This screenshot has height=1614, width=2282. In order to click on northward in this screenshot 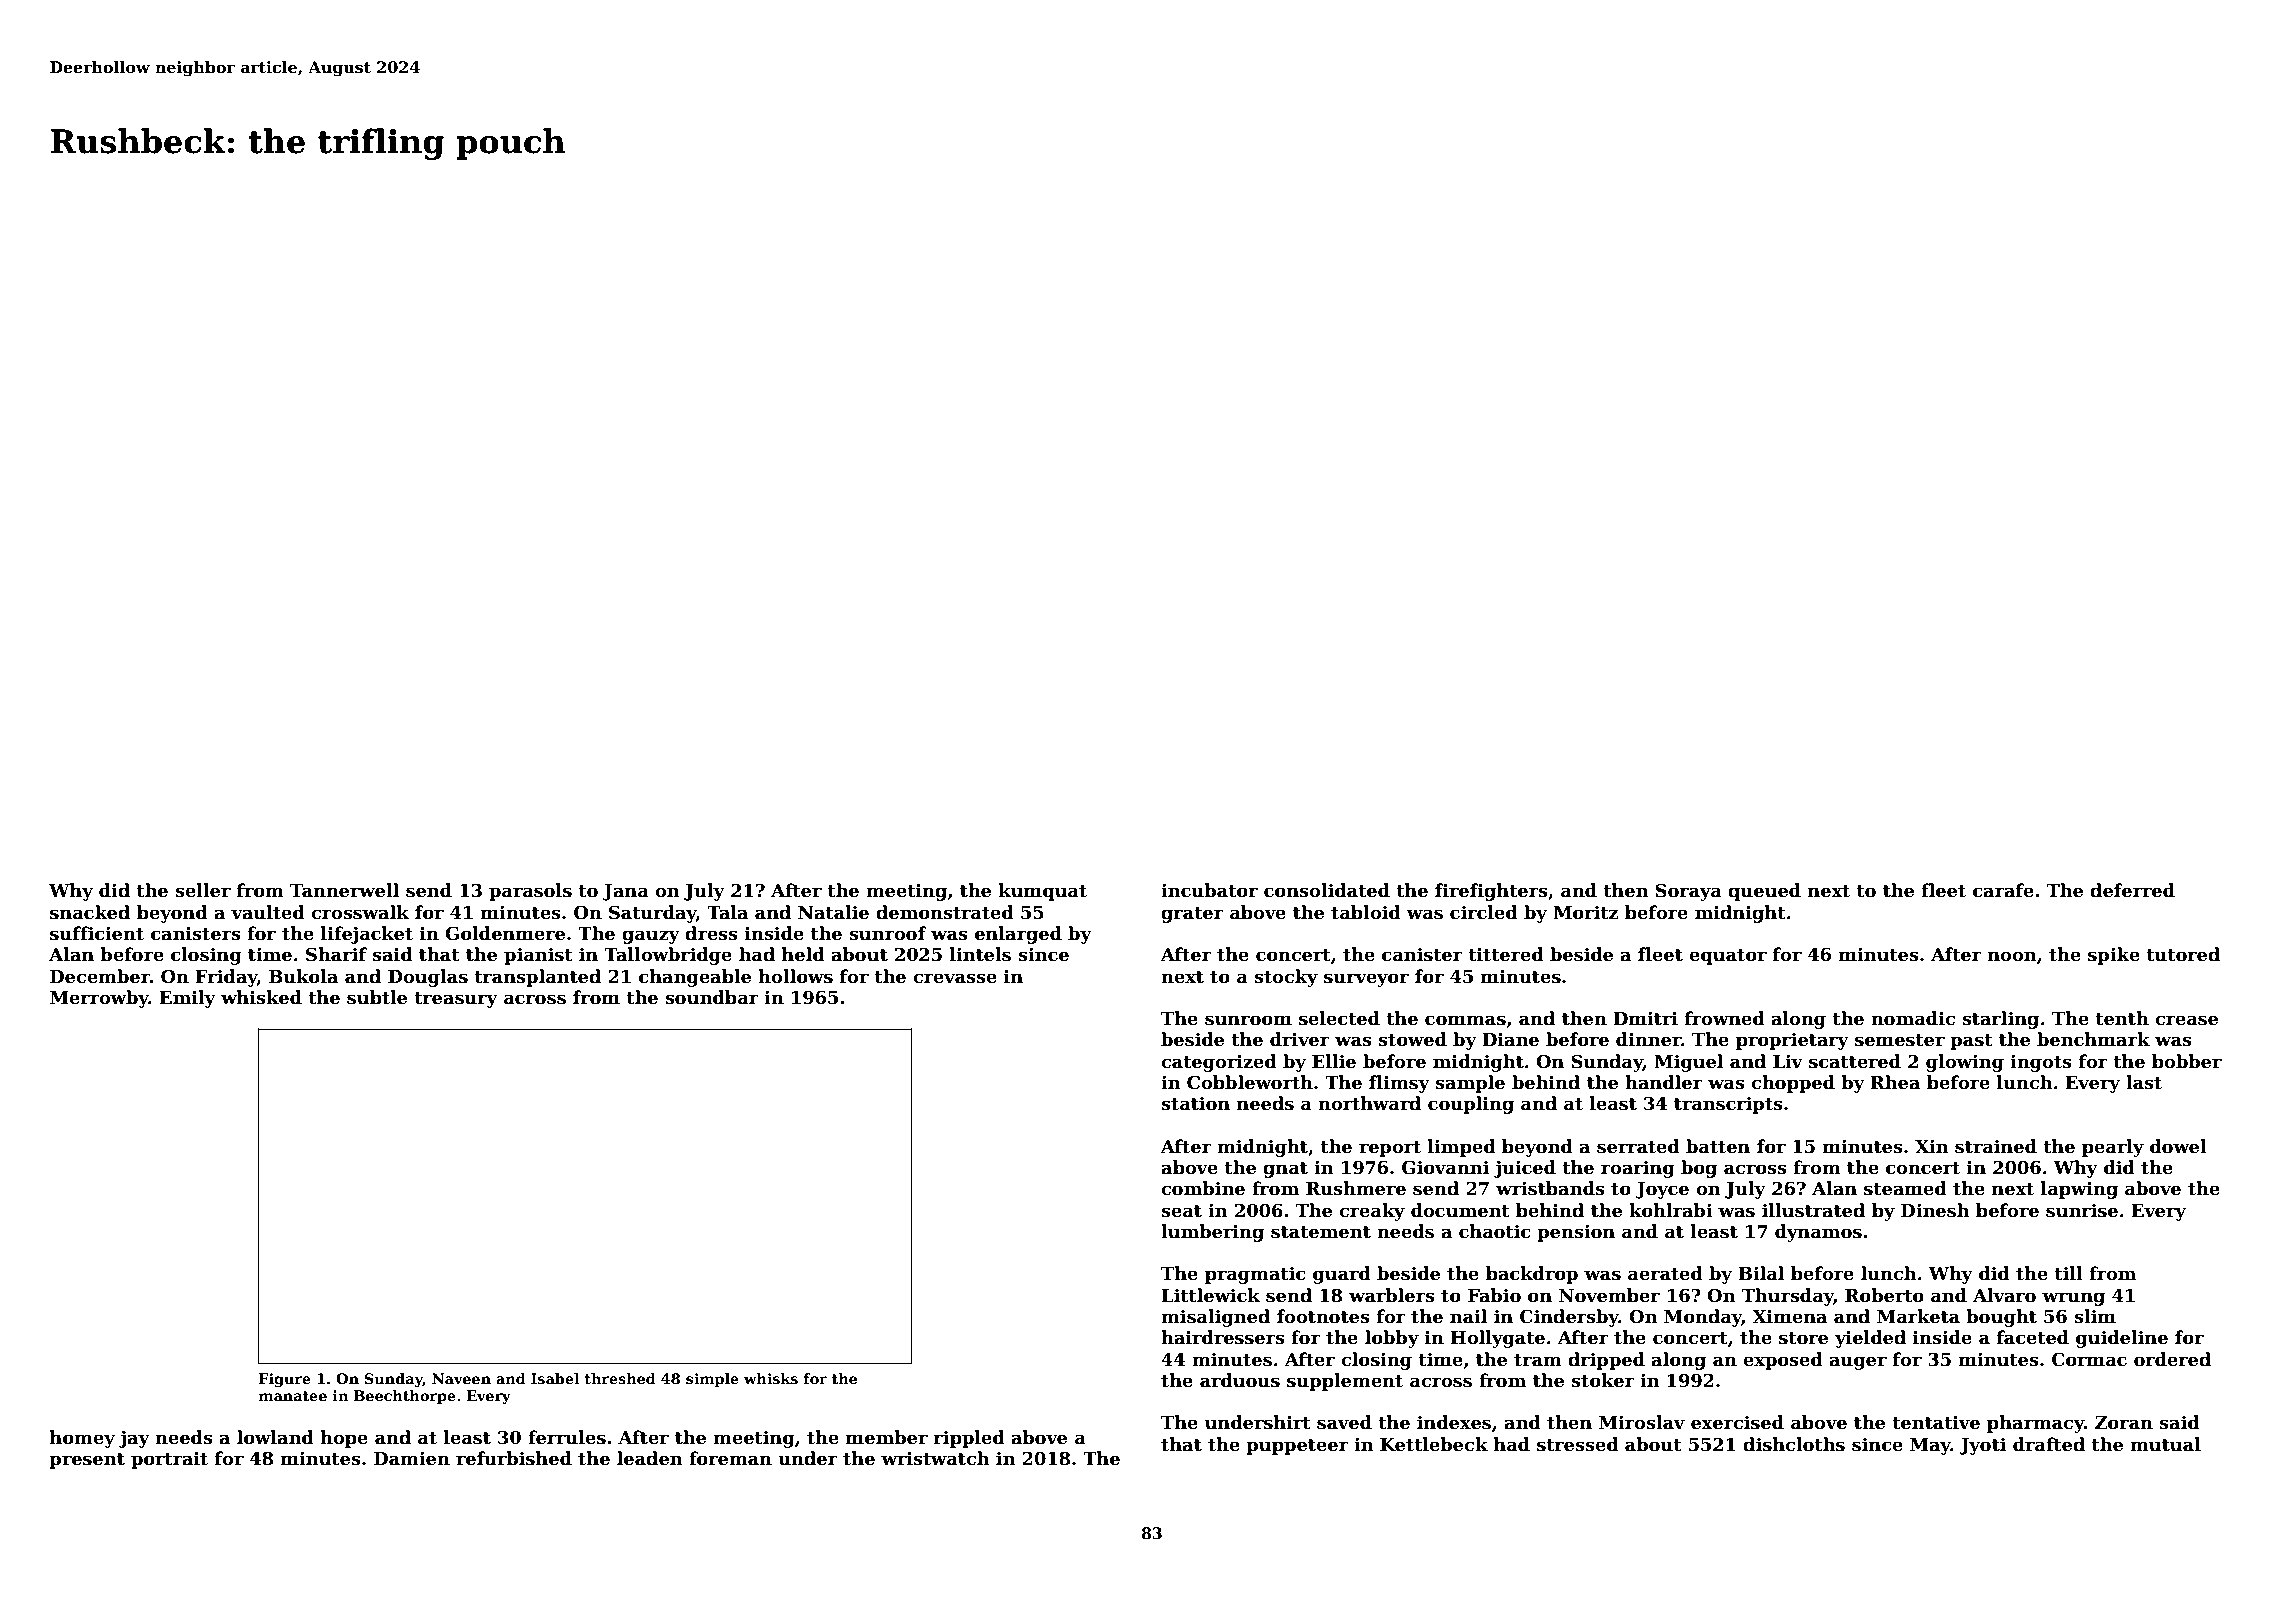, I will do `click(1369, 1103)`.
